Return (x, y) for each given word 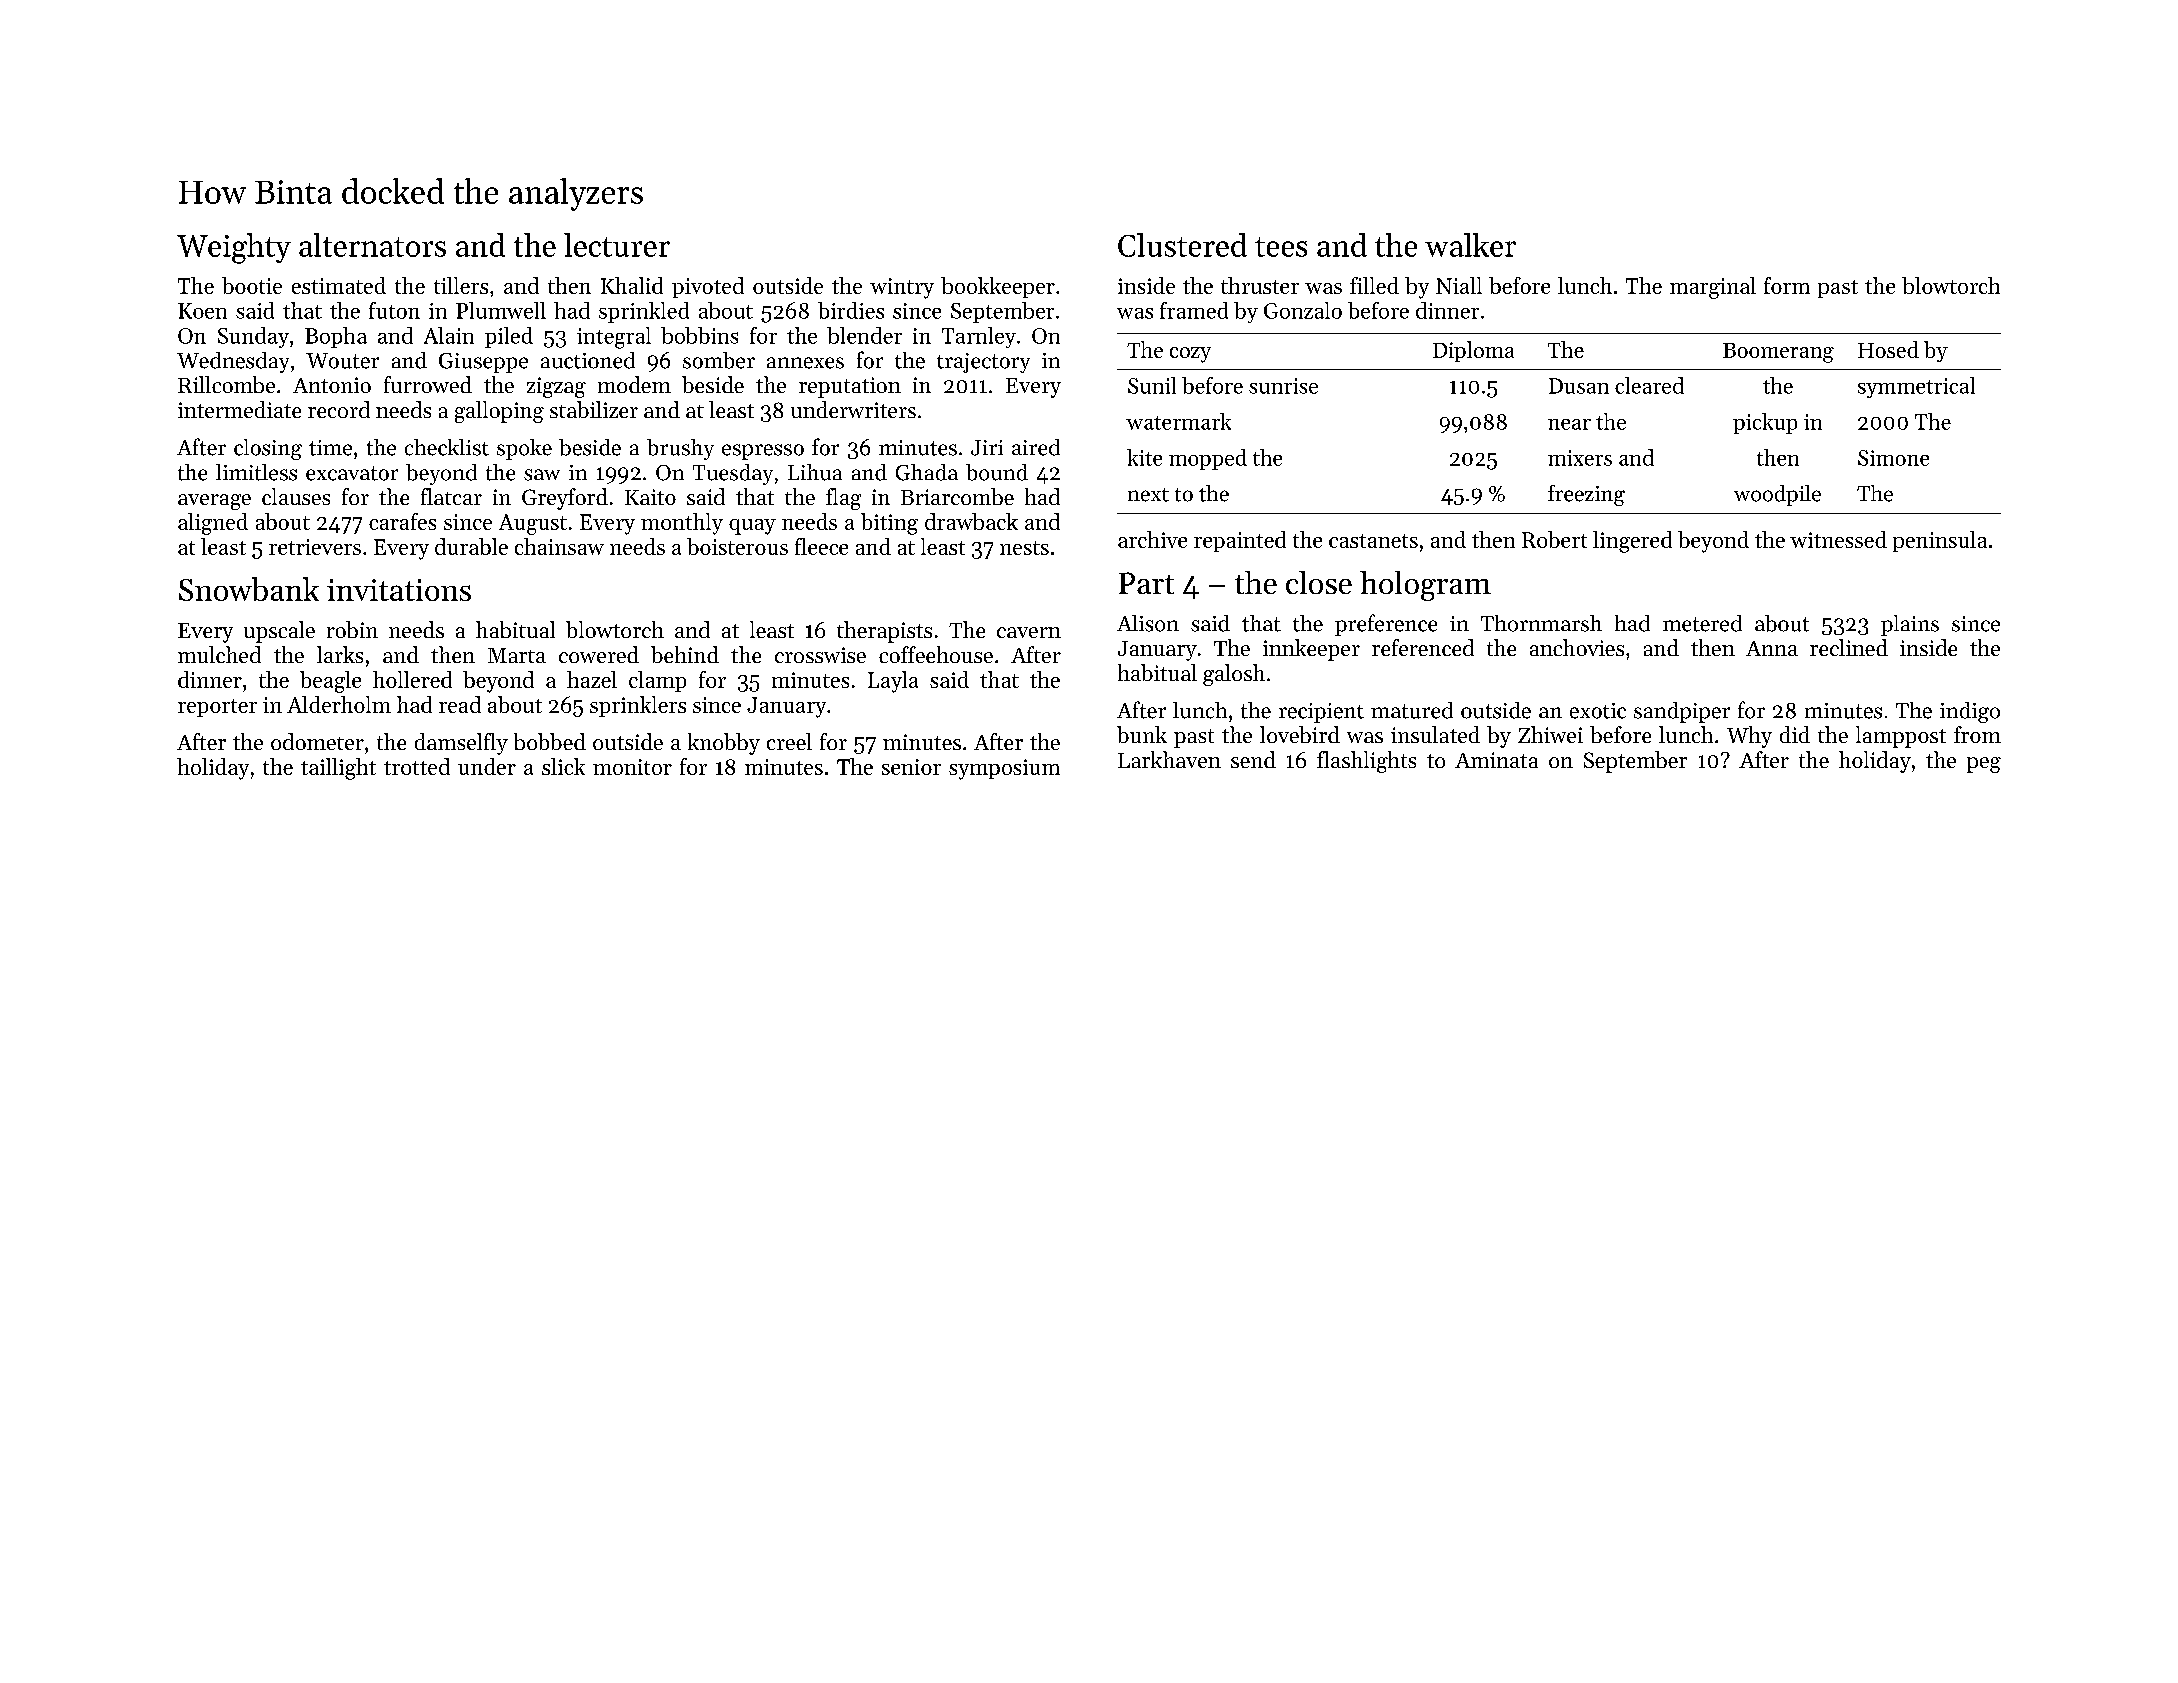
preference (1386, 625)
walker (1470, 245)
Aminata (1496, 760)
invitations (399, 590)
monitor (632, 767)
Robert (1554, 539)
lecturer (617, 245)
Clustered (1182, 245)
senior (911, 767)
